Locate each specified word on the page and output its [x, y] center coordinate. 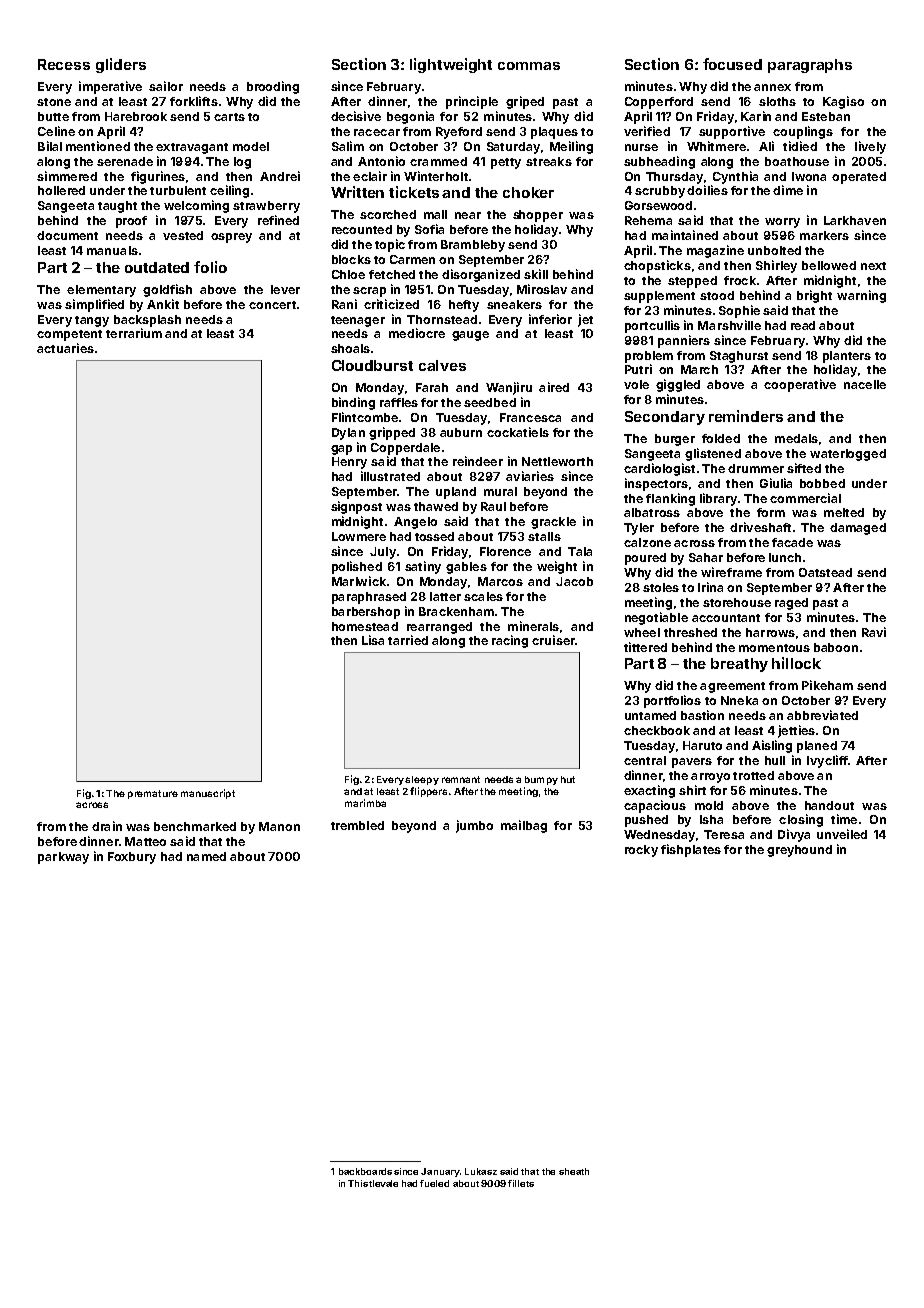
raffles [399, 402]
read [803, 325]
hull [775, 760]
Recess [64, 64]
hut [568, 779]
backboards [365, 1171]
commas [529, 66]
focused [732, 64]
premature [153, 794]
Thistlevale [373, 1183]
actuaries [65, 348]
